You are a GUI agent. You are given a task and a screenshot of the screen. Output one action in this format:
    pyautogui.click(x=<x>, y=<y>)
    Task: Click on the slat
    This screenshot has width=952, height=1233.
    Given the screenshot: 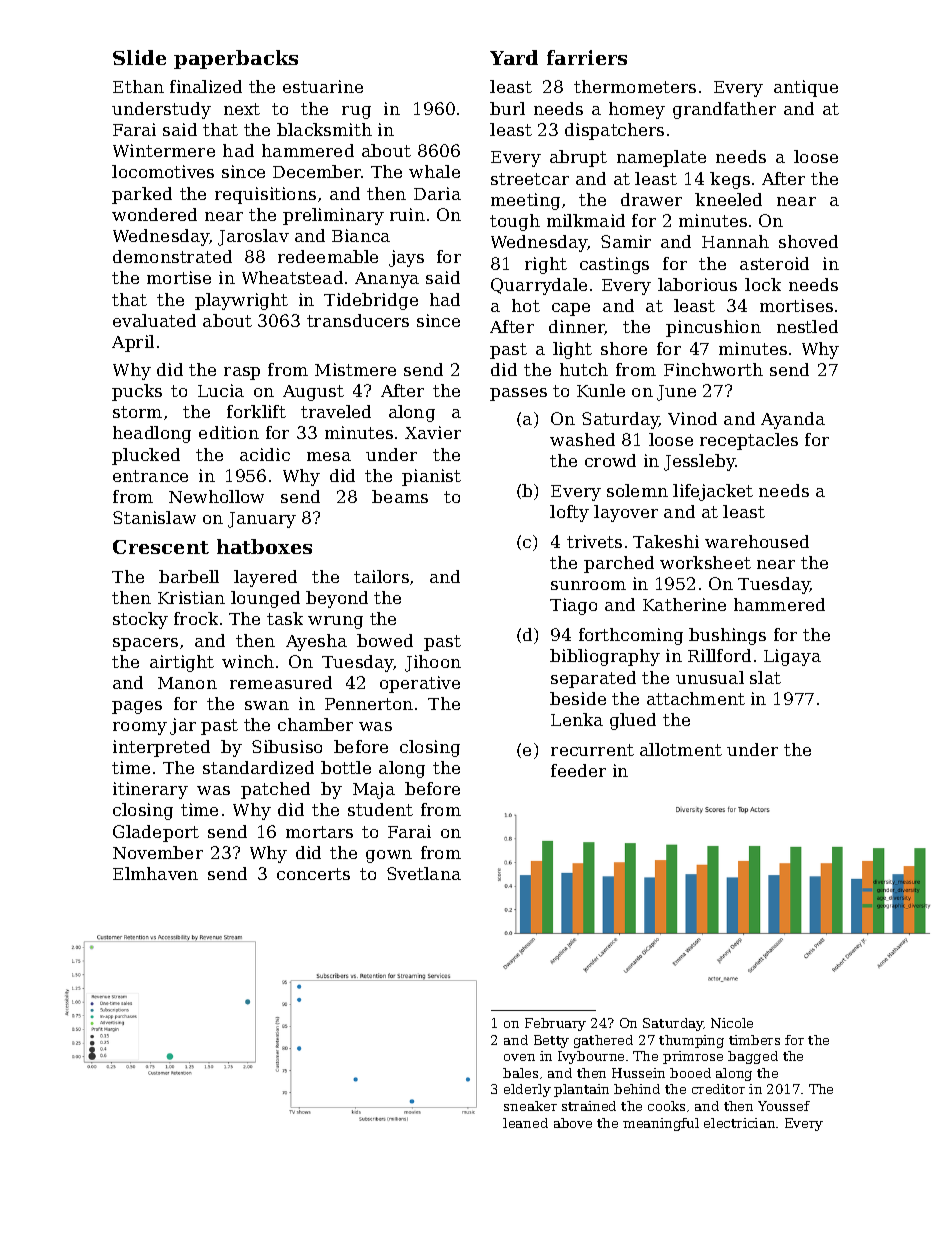 What is the action you would take?
    pyautogui.click(x=765, y=677)
